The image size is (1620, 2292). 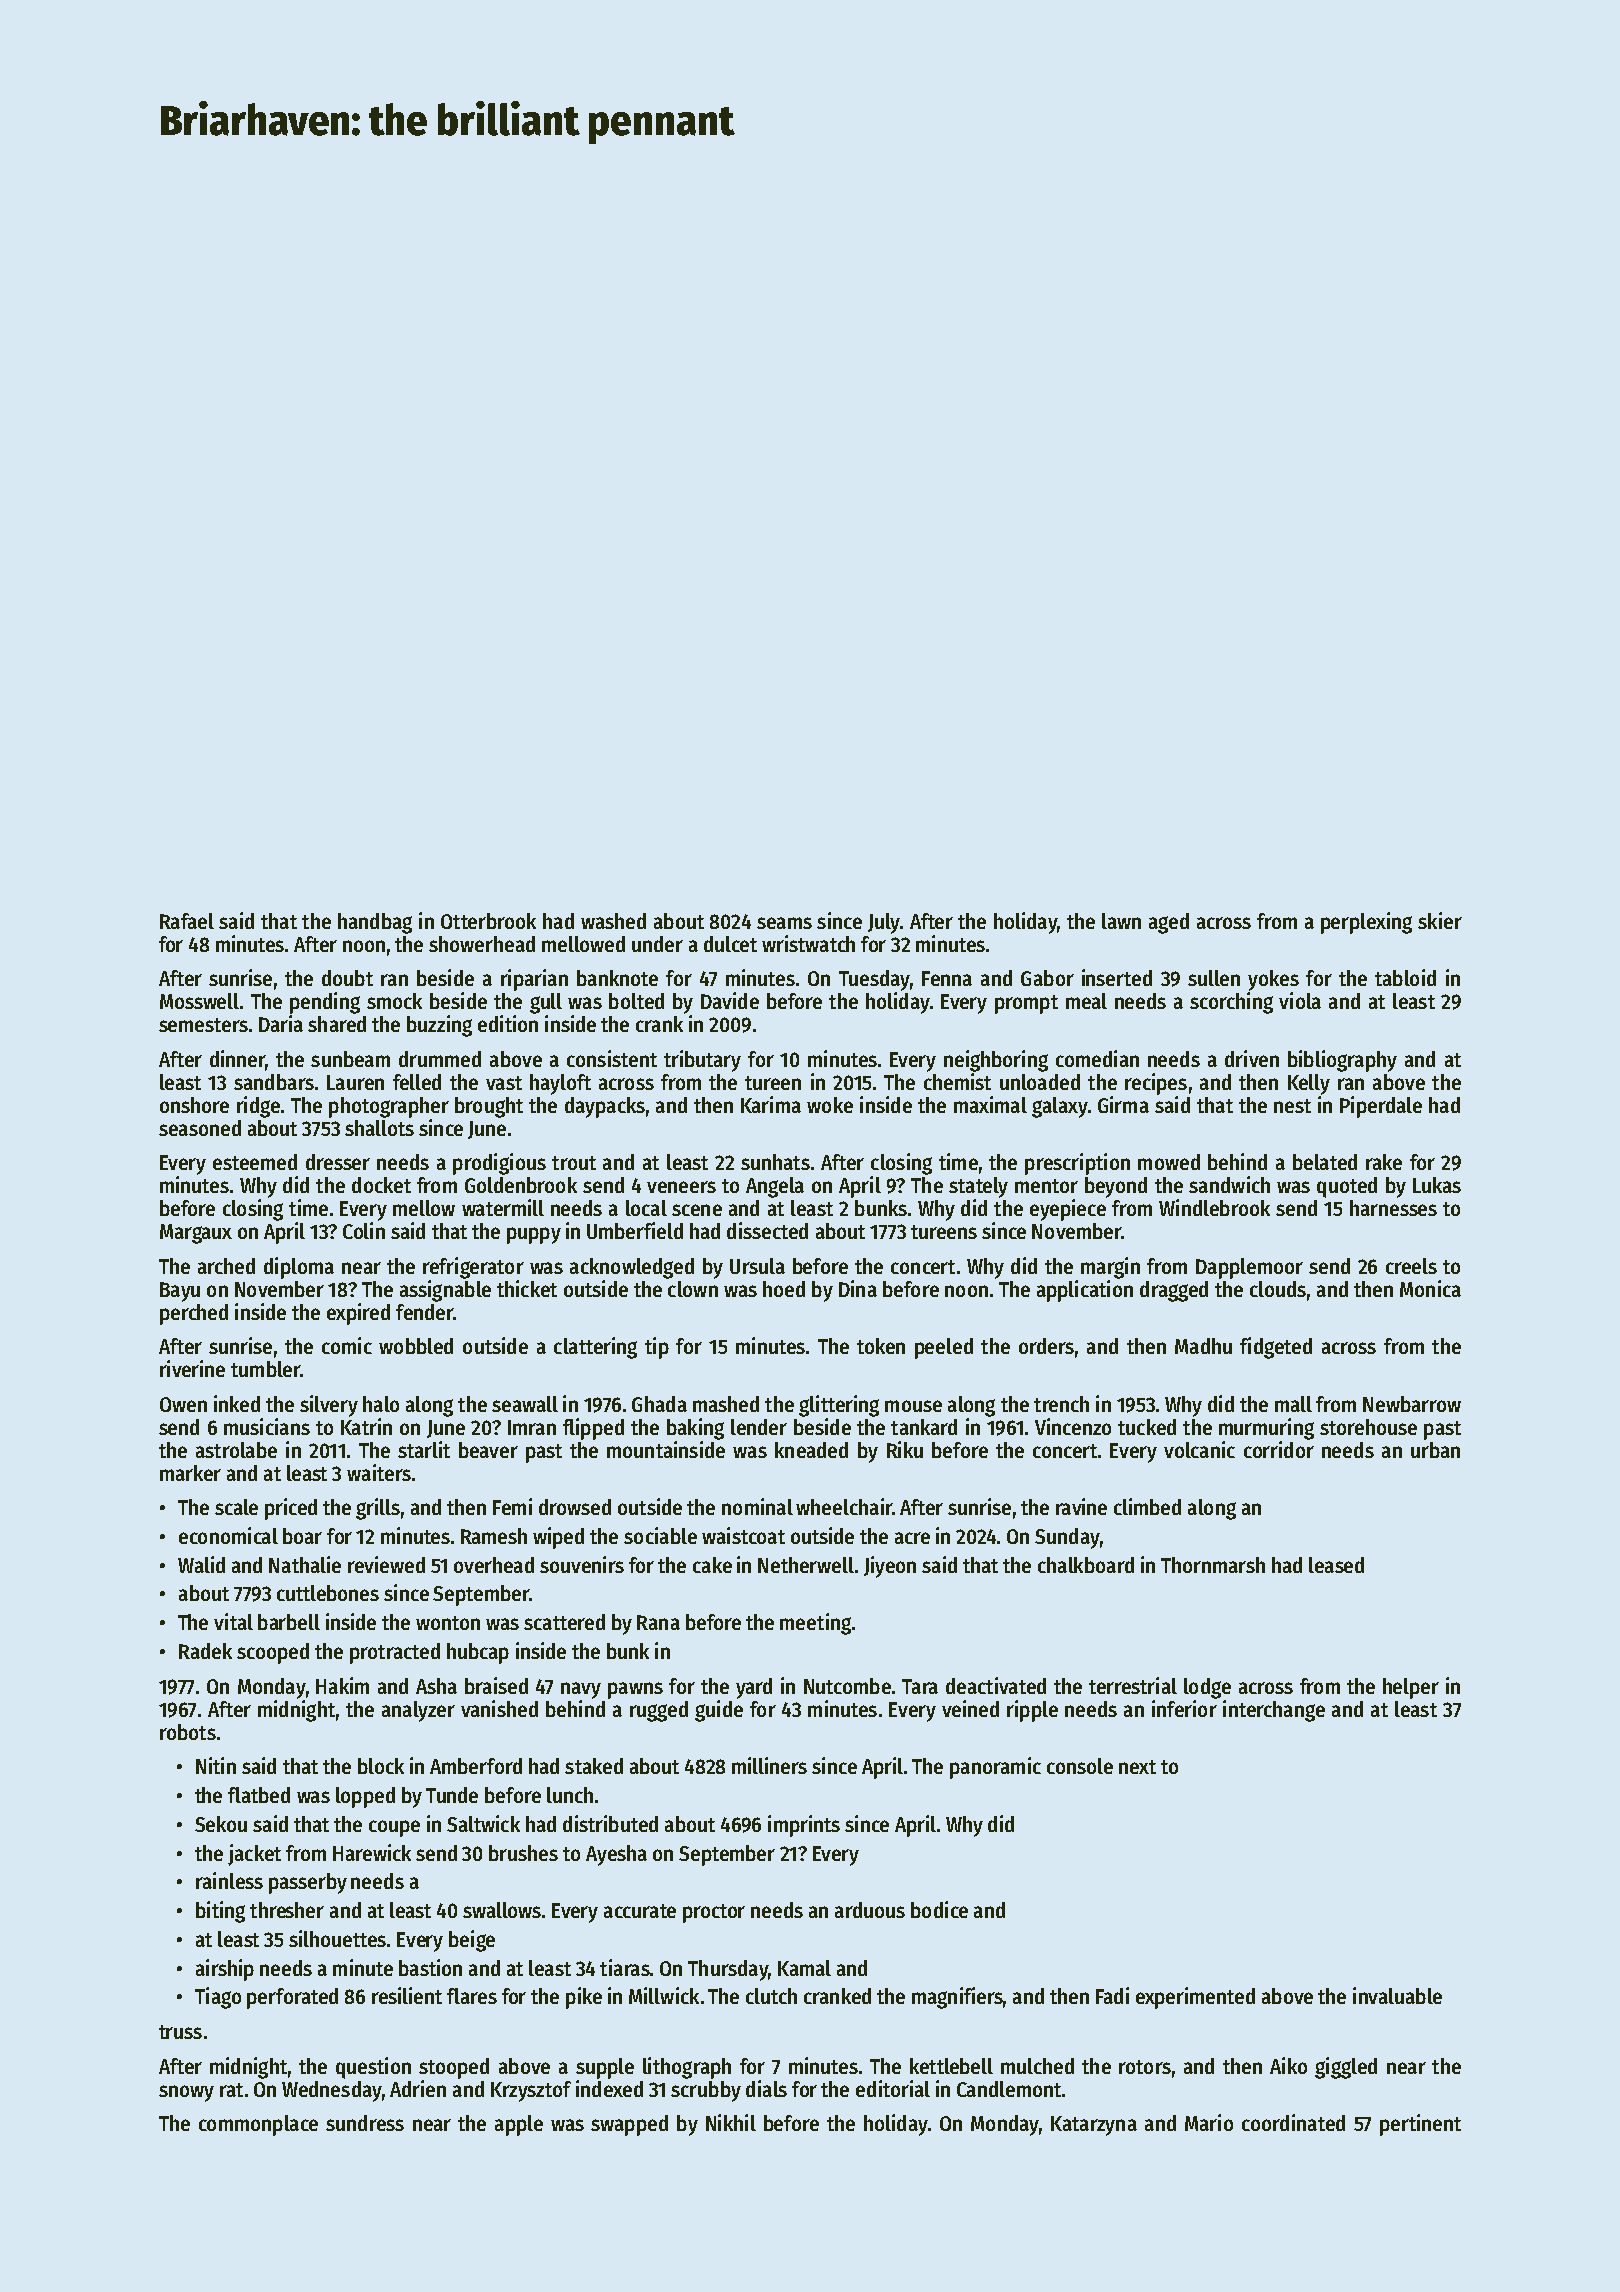 What do you see at coordinates (1440, 920) in the image?
I see `skier` at bounding box center [1440, 920].
